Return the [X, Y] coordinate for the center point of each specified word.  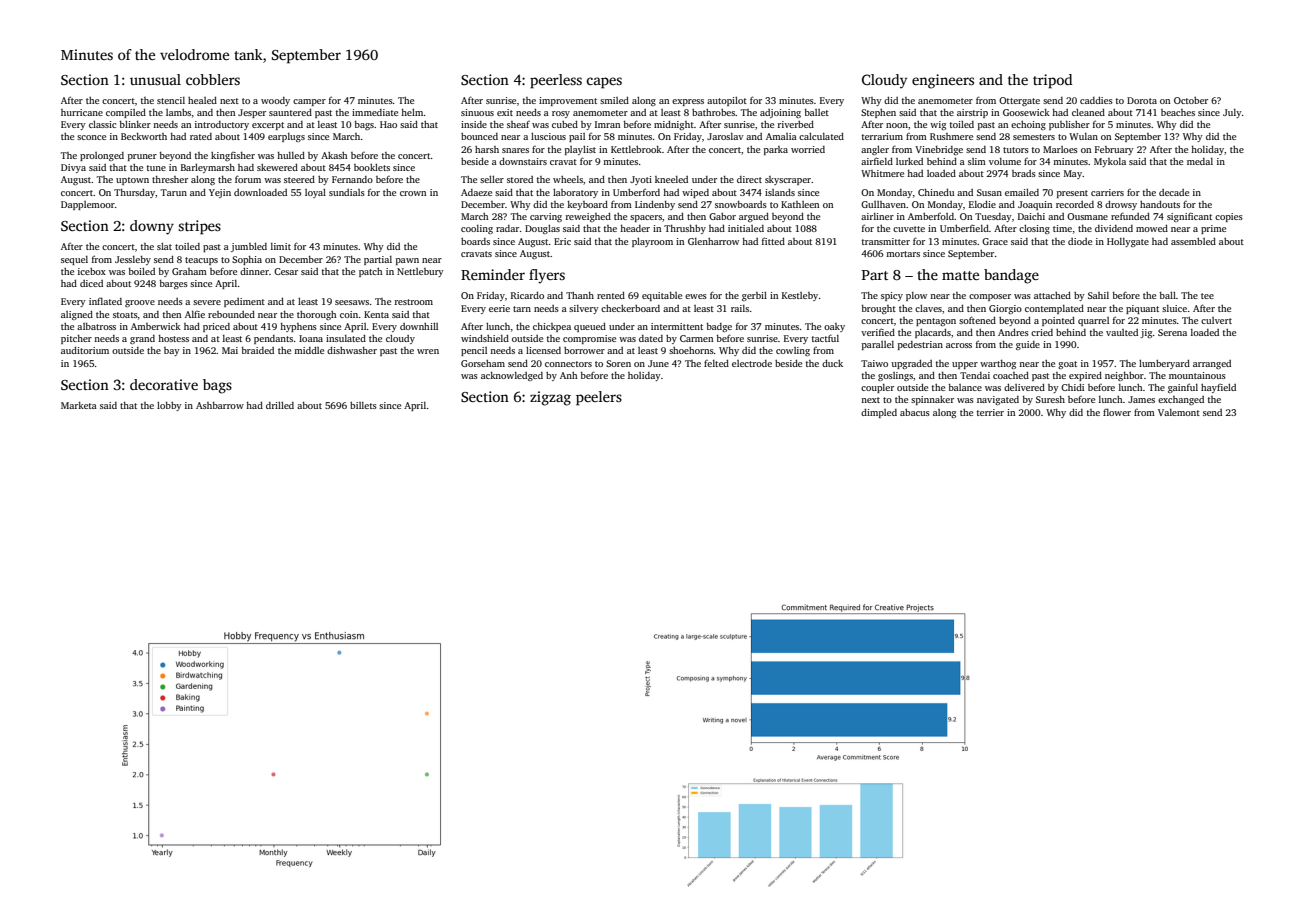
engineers [943, 81]
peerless [556, 81]
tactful [825, 338]
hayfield [1218, 388]
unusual [155, 79]
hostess [173, 338]
